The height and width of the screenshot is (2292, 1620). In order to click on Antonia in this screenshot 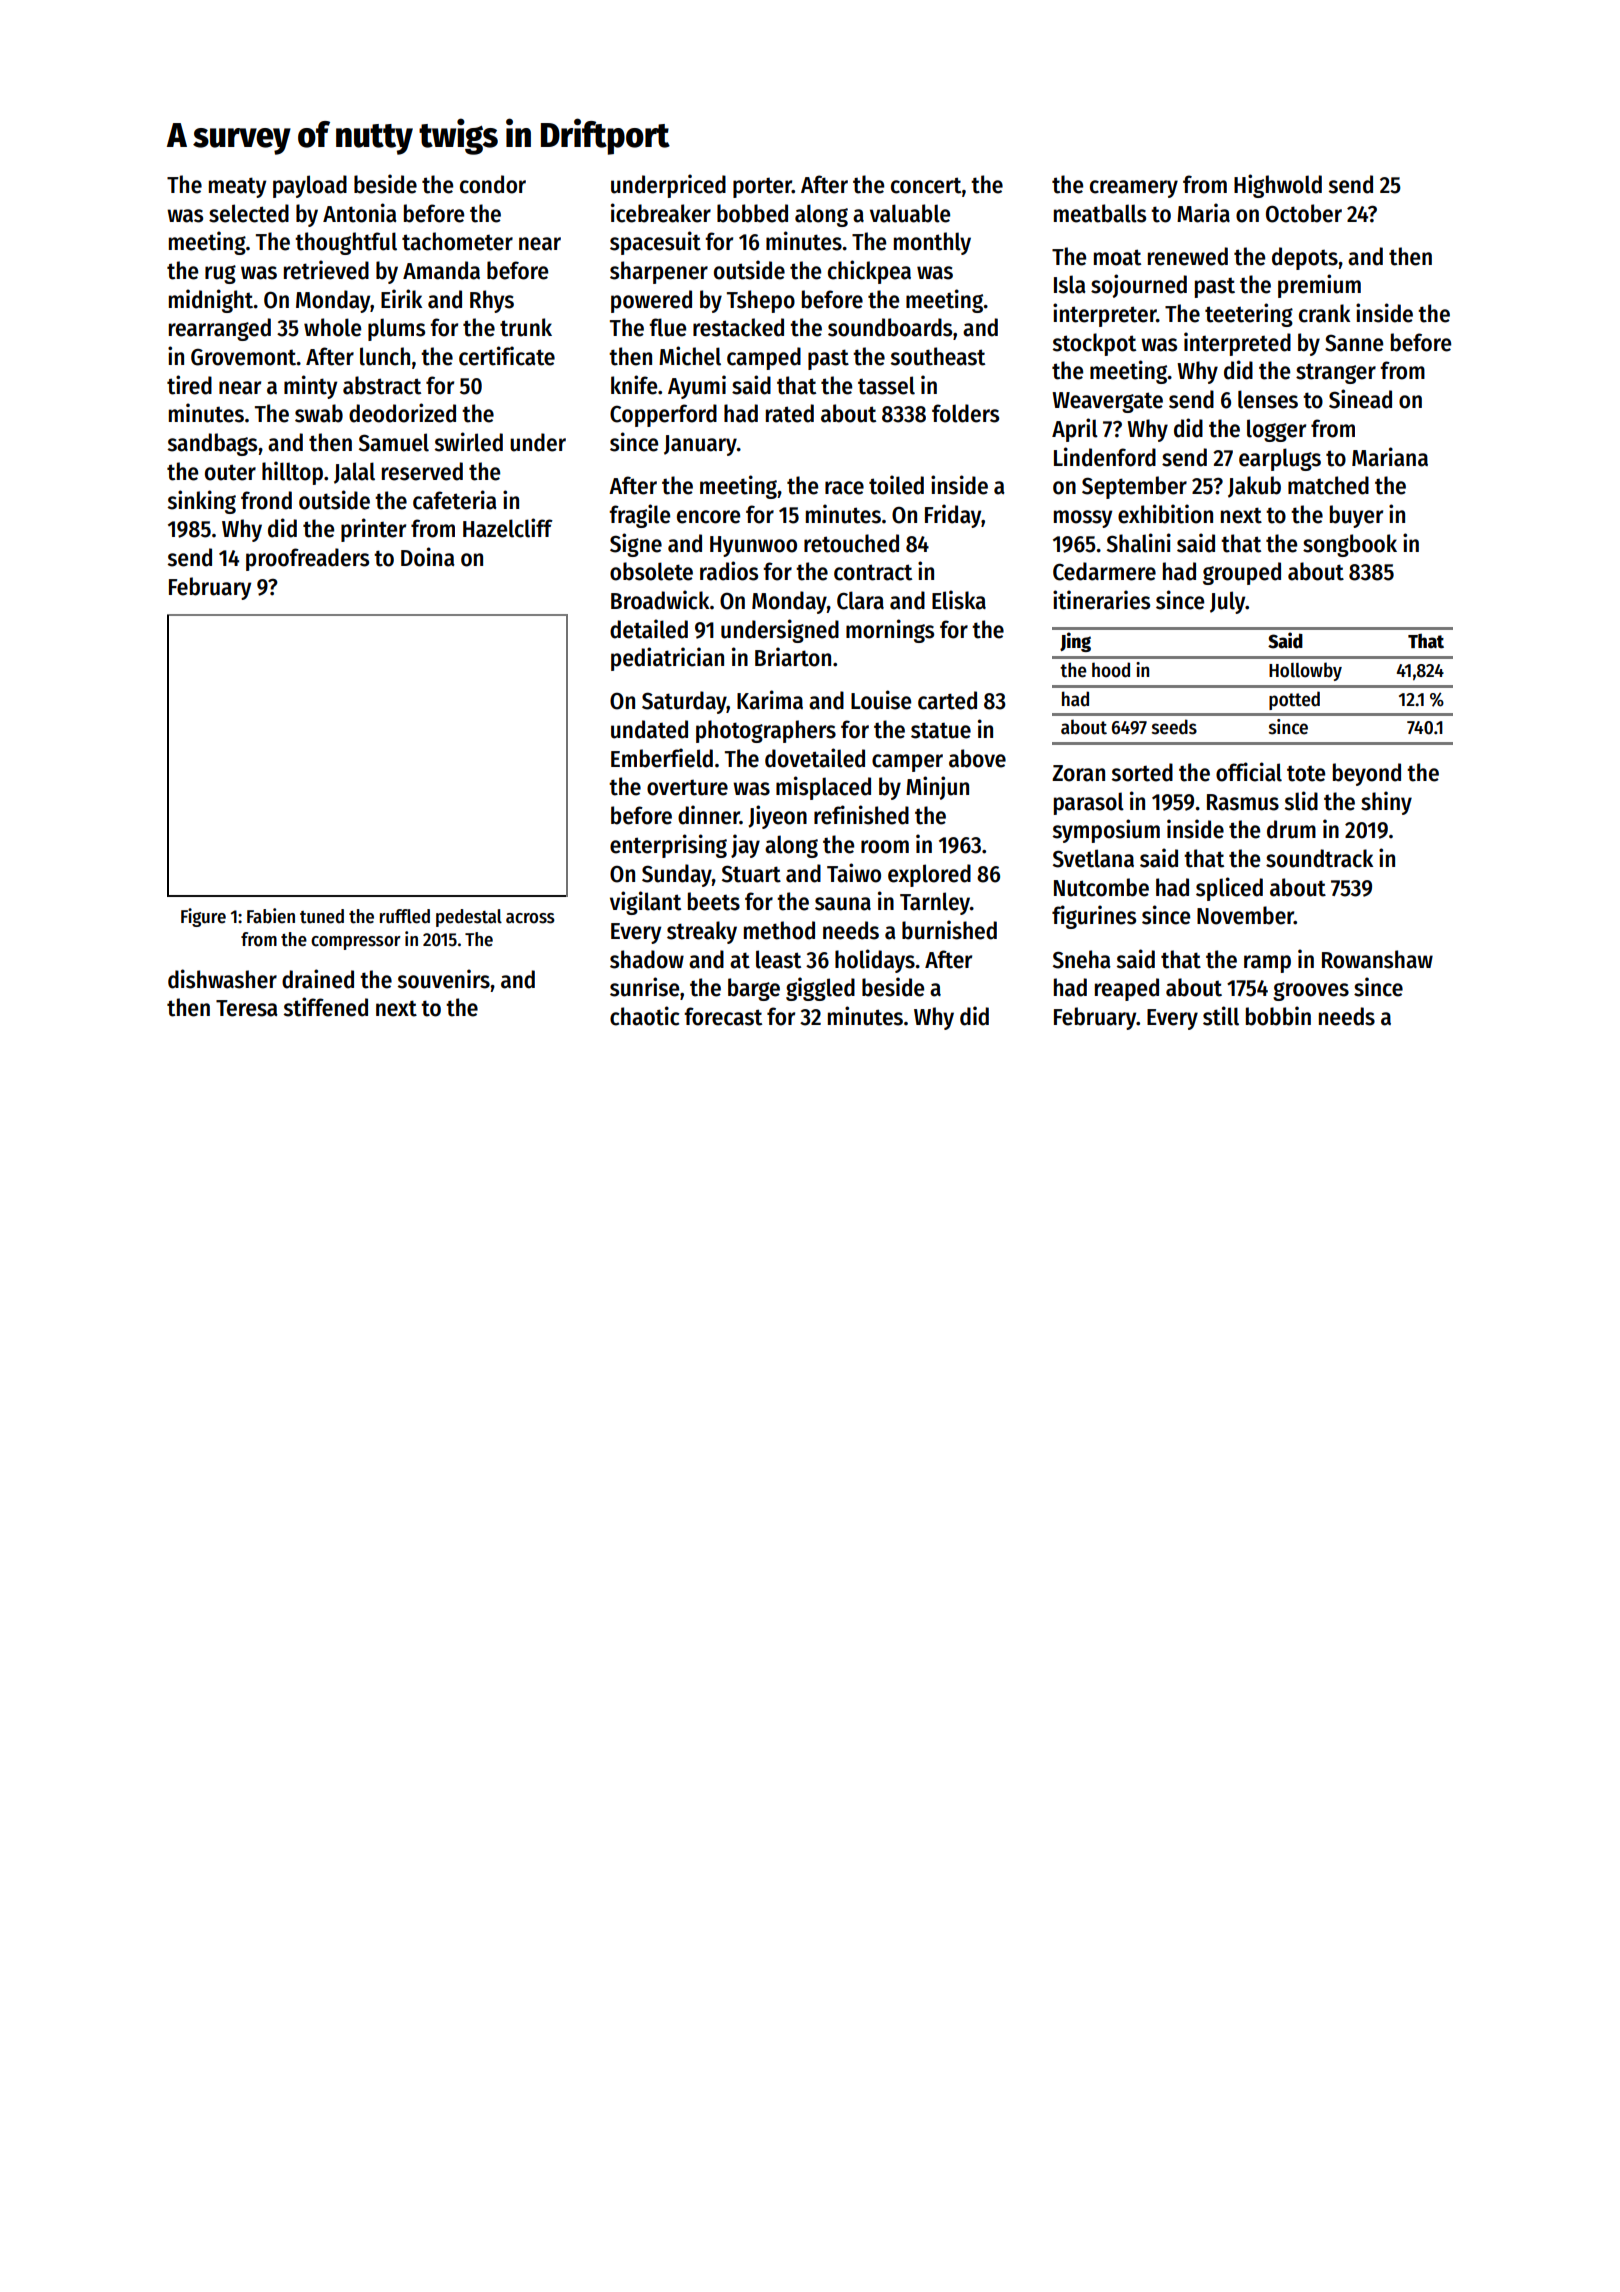, I will do `click(360, 213)`.
